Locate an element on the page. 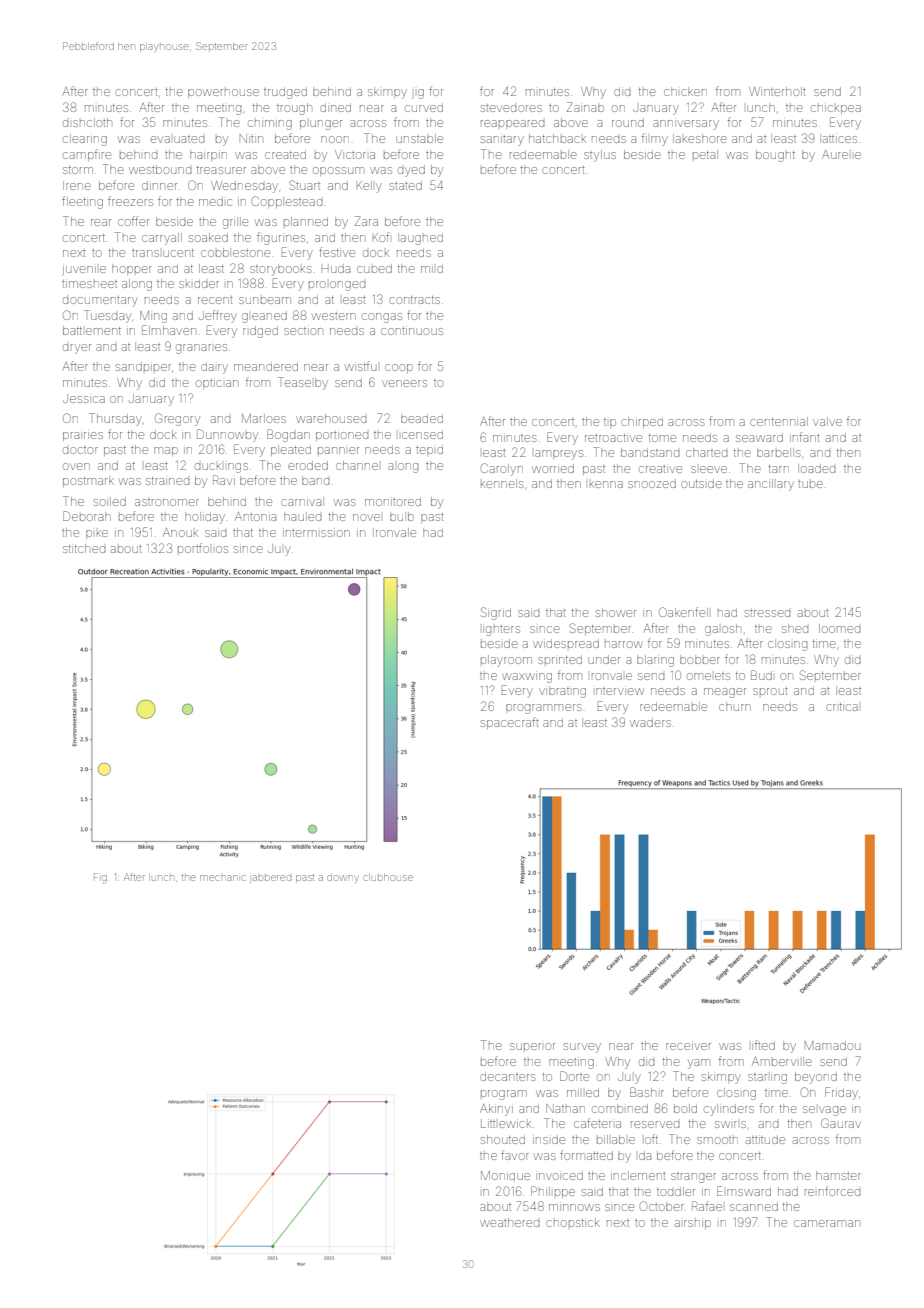 The image size is (924, 1308). chirped is located at coordinates (642, 422).
